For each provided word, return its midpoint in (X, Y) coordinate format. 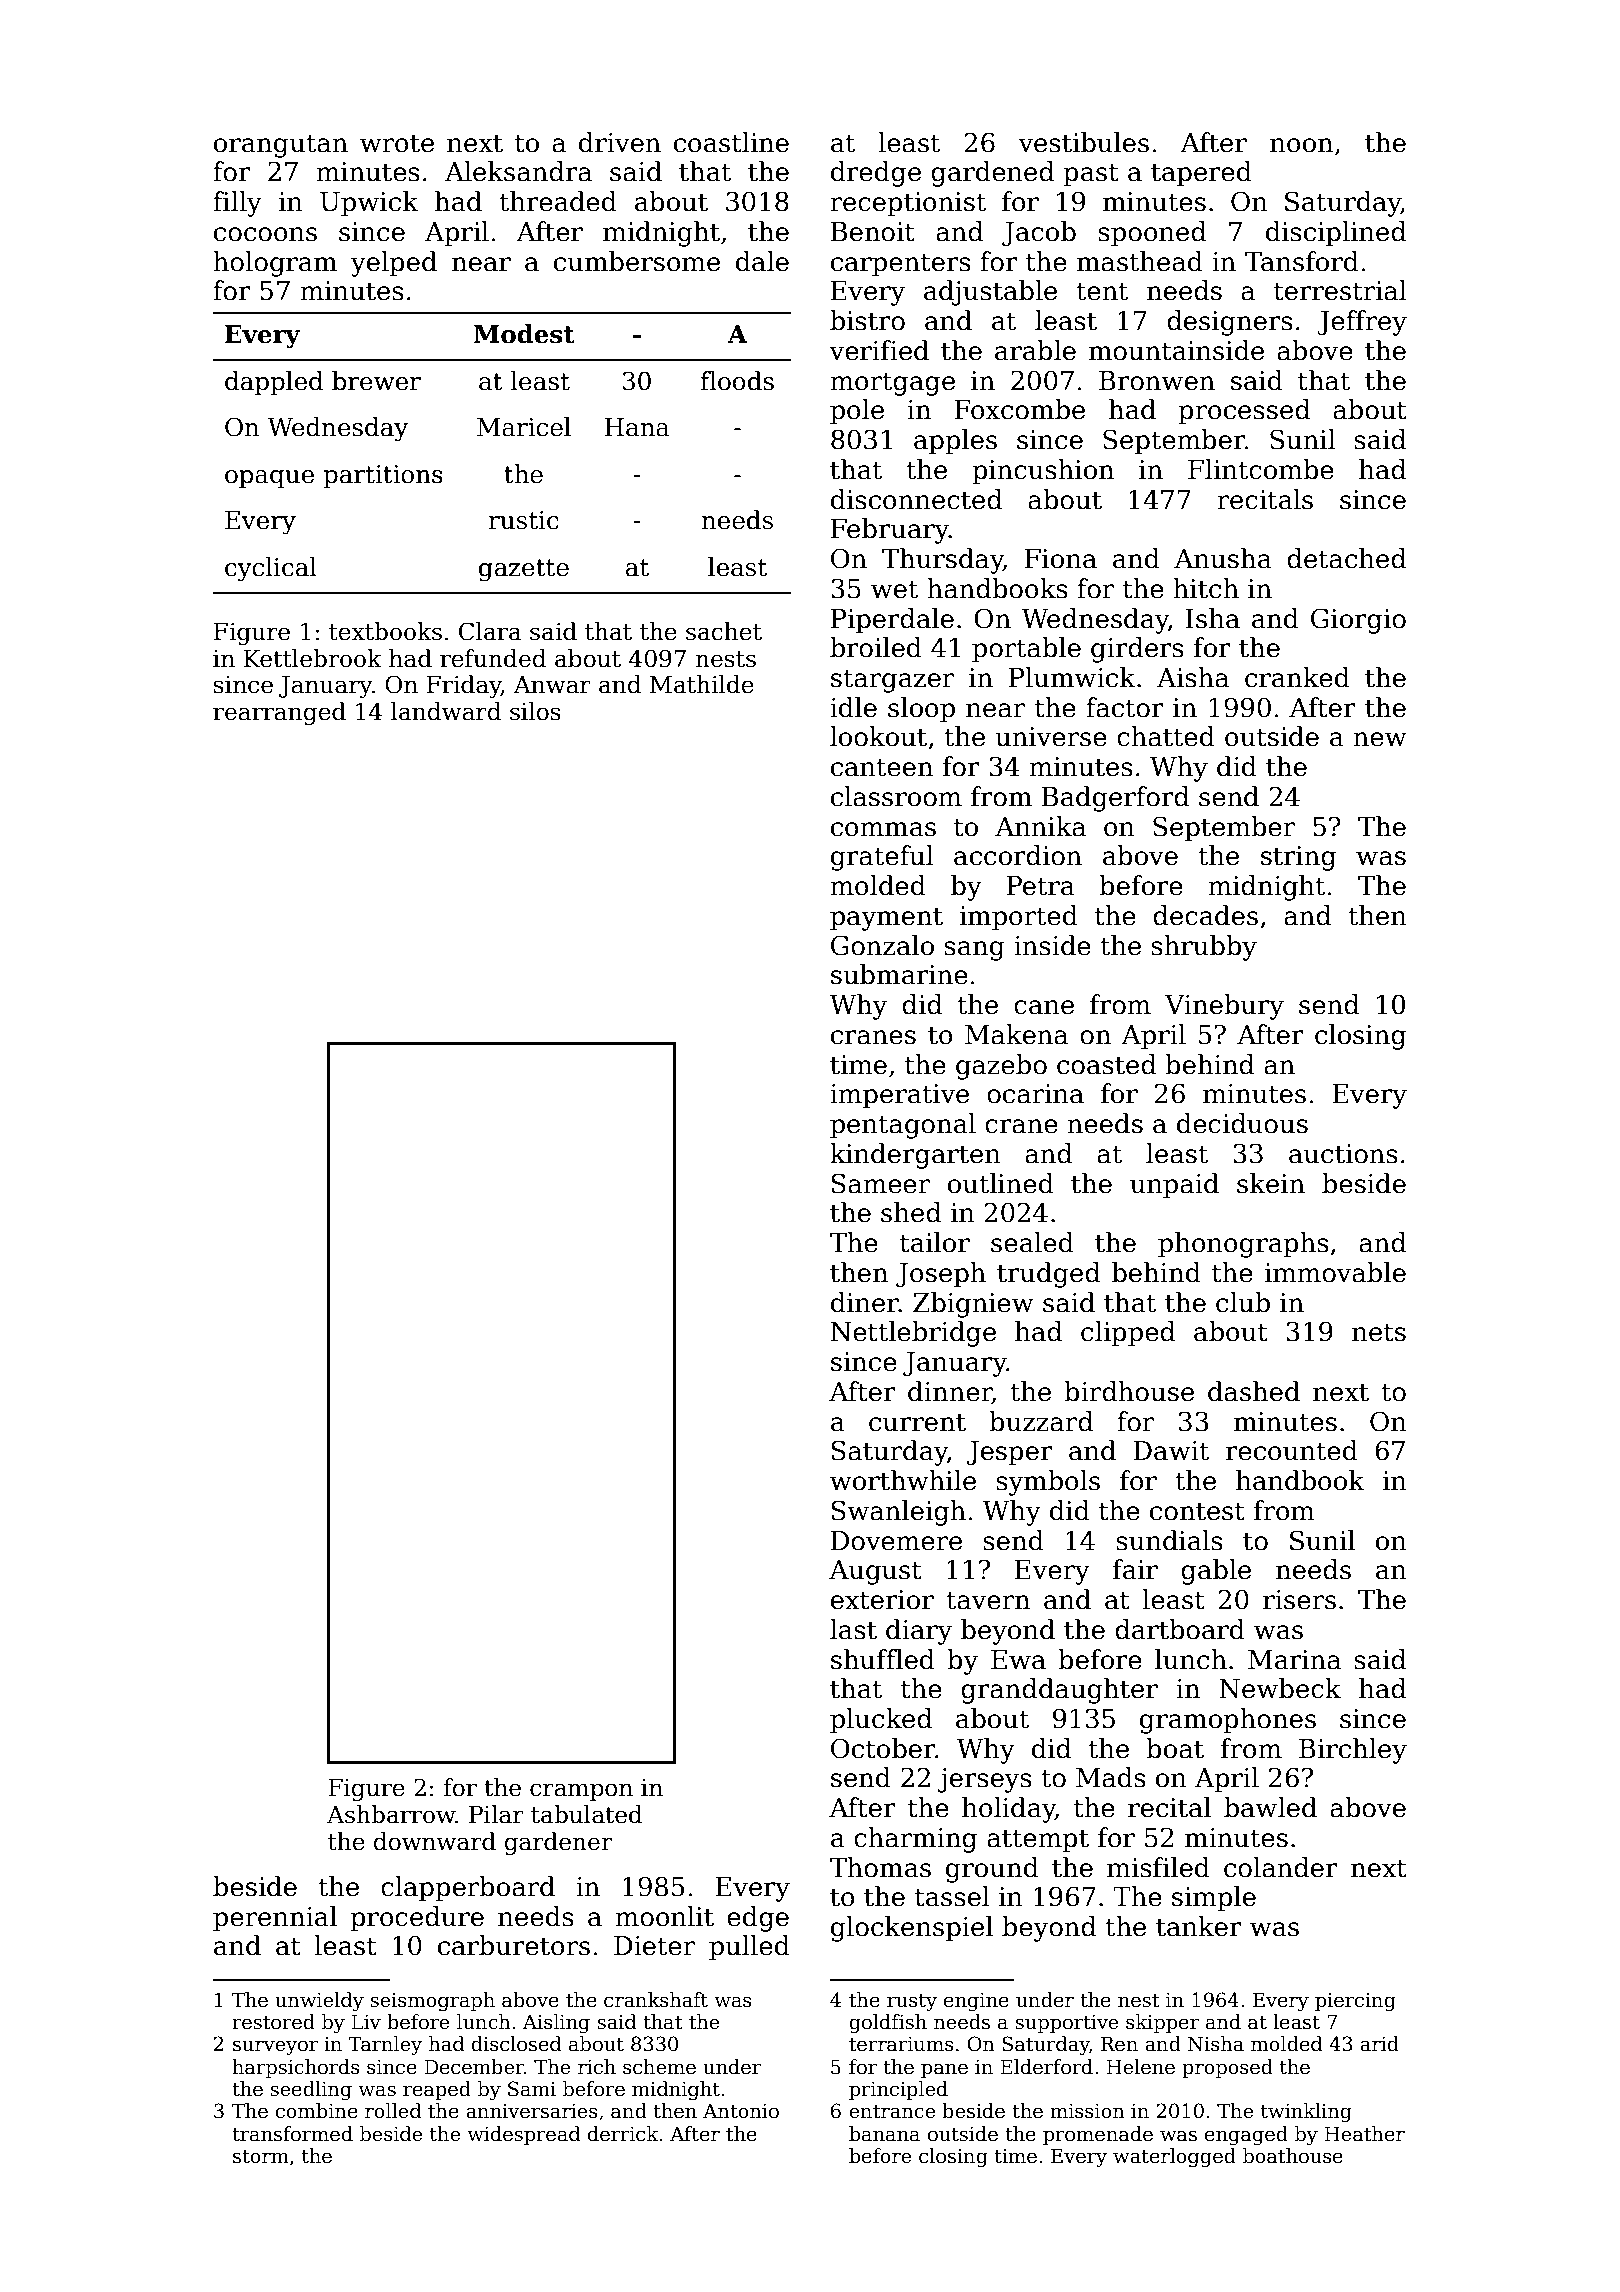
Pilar (496, 1814)
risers (1299, 1600)
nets (1379, 1332)
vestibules (1083, 142)
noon (1301, 145)
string (1298, 858)
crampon (581, 1792)
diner (865, 1302)
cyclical (271, 569)
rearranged (279, 713)
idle (853, 707)
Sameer (881, 1183)
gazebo (1001, 1067)
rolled (393, 2111)
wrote (397, 143)
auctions (1343, 1154)
